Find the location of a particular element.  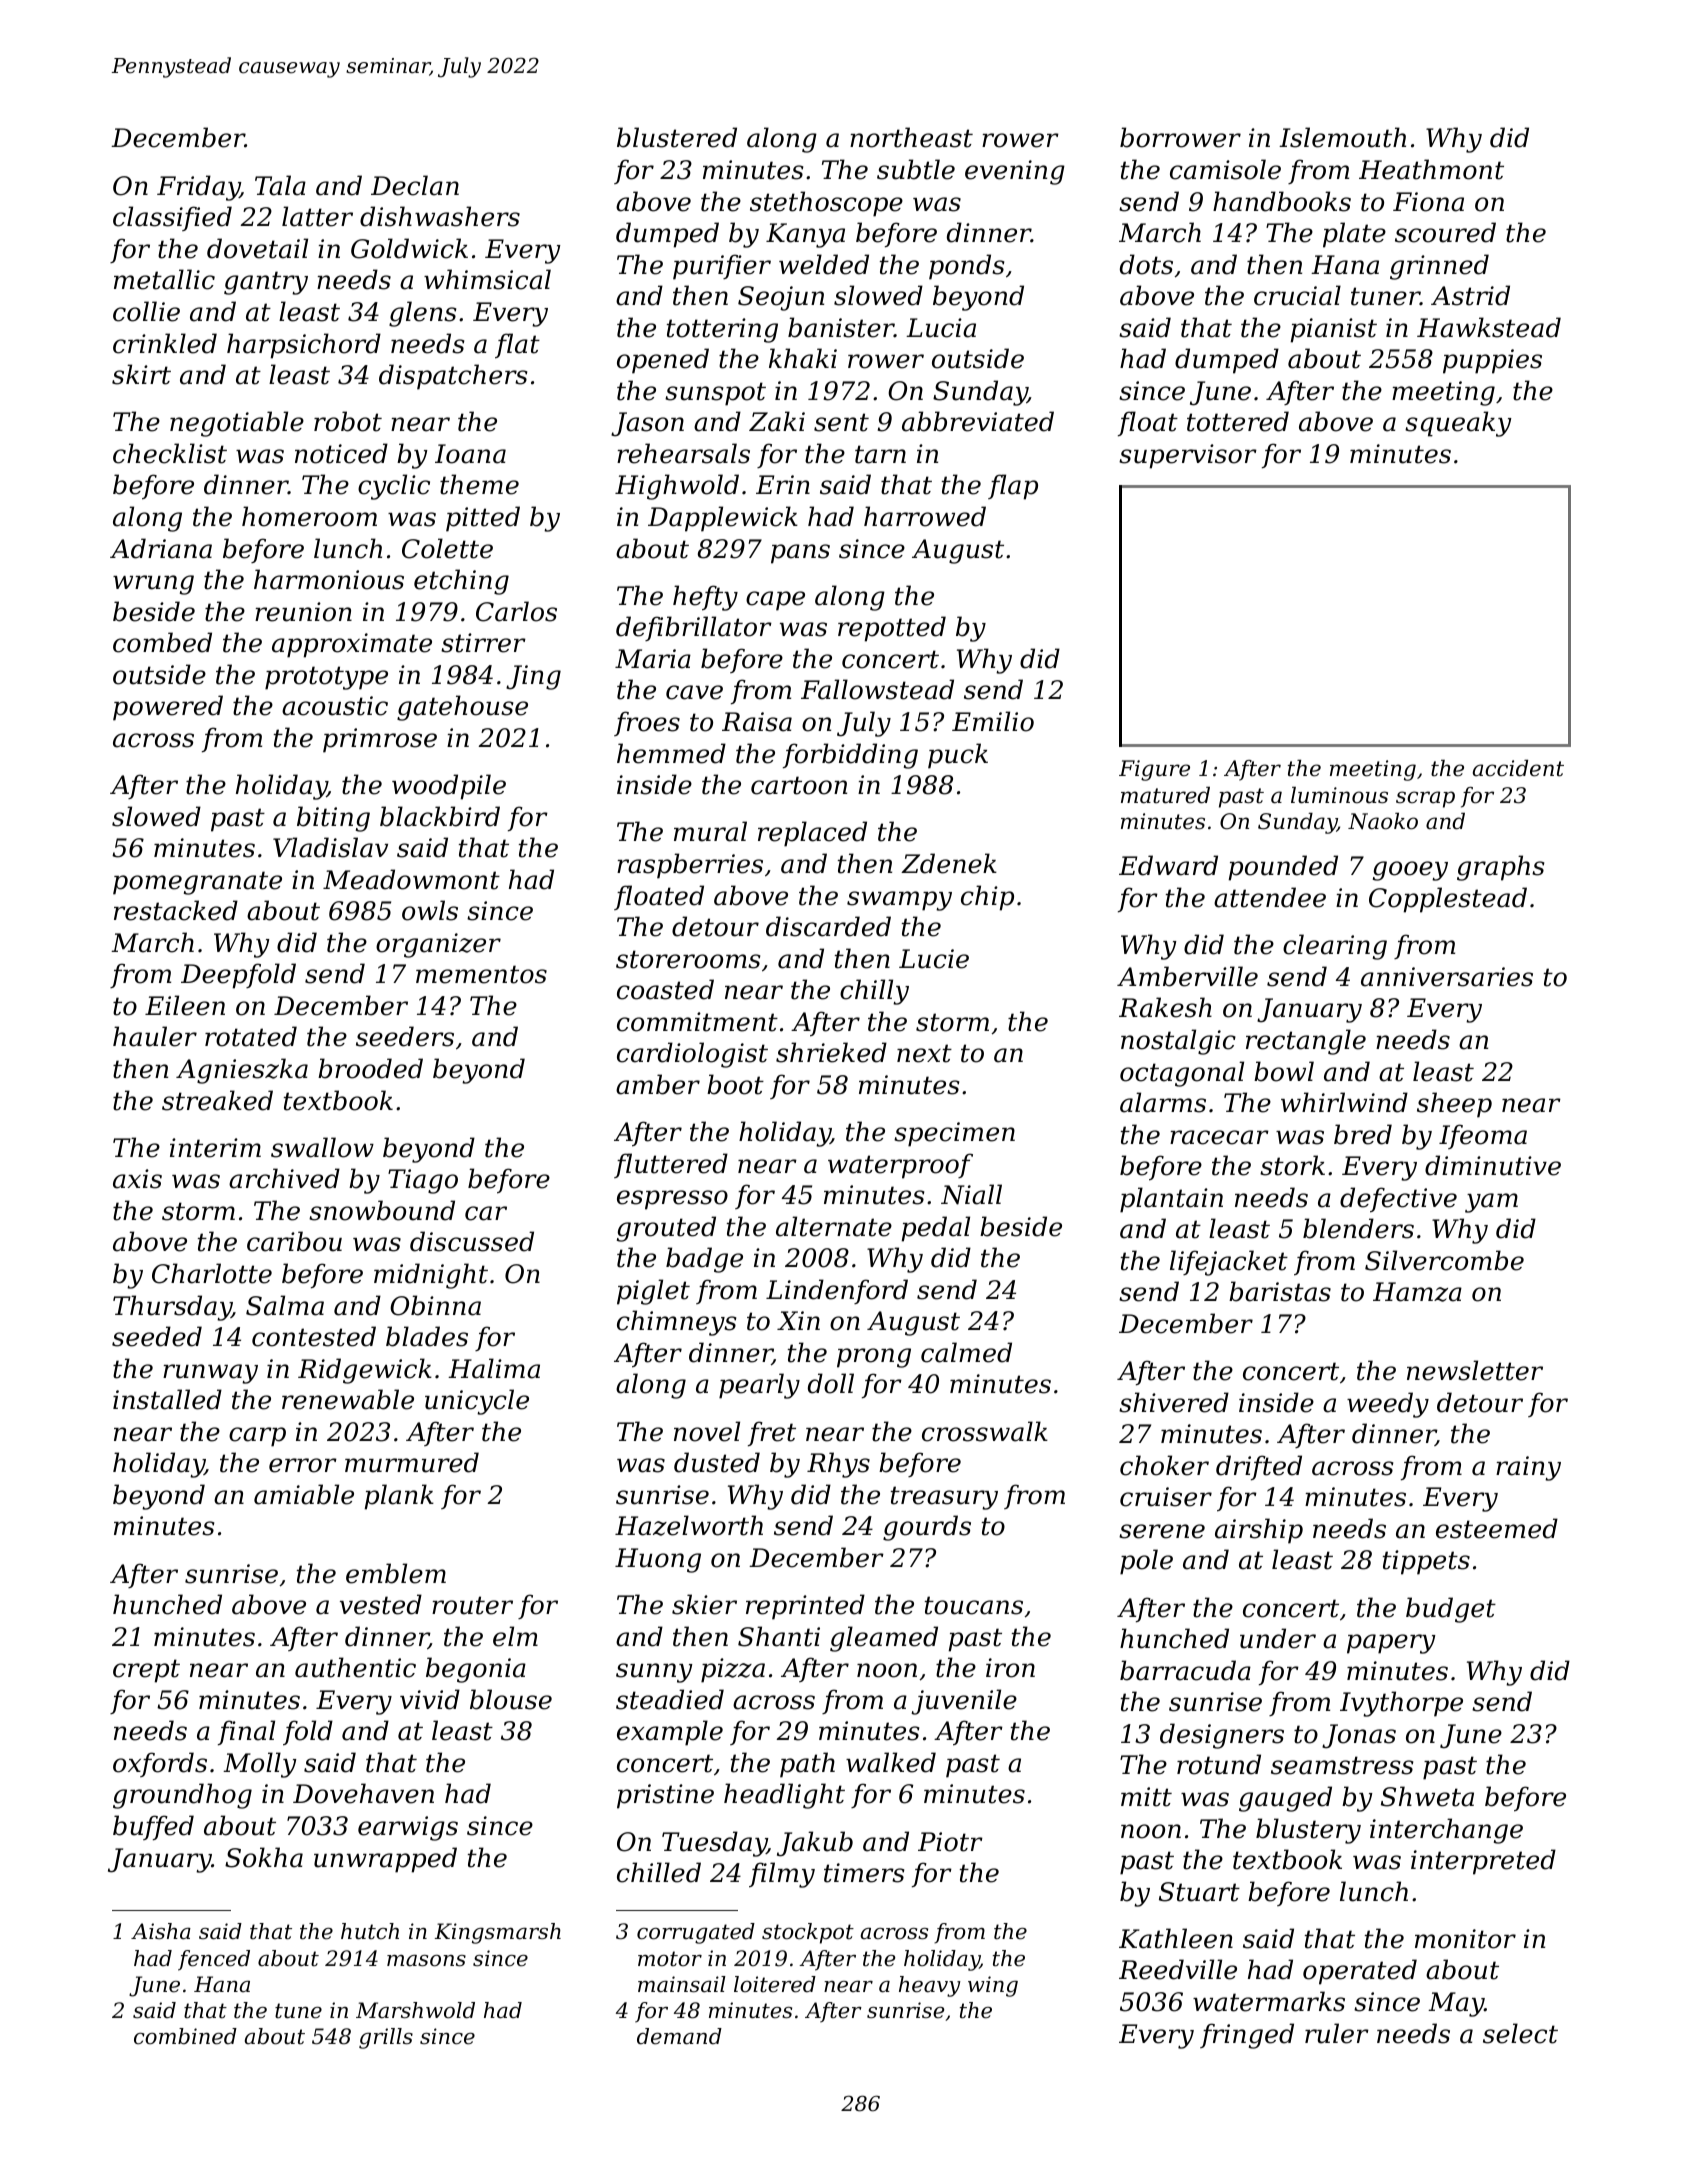

crinkled is located at coordinates (165, 343).
